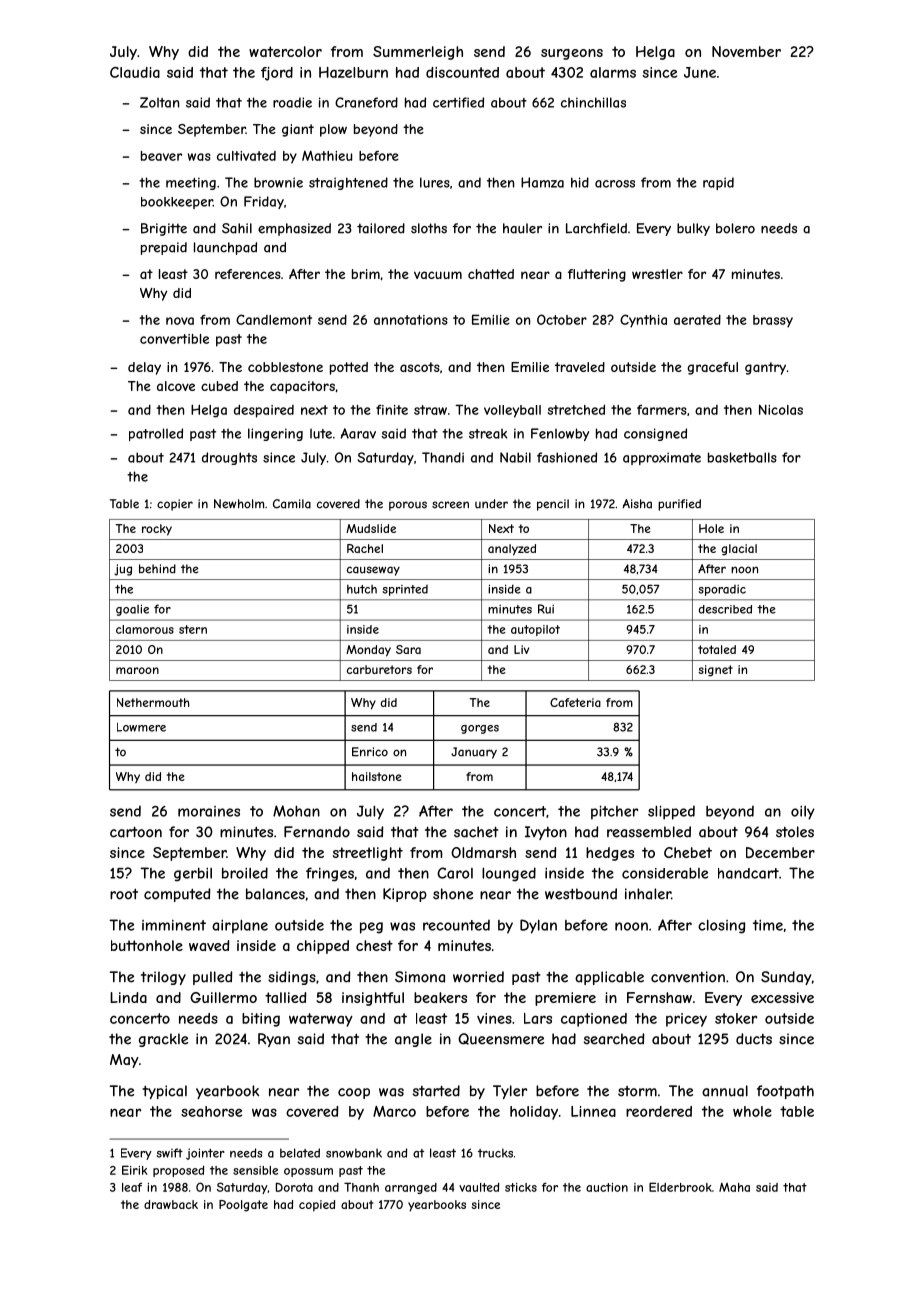  Describe the element at coordinates (450, 505) in the screenshot. I see `screen` at that location.
